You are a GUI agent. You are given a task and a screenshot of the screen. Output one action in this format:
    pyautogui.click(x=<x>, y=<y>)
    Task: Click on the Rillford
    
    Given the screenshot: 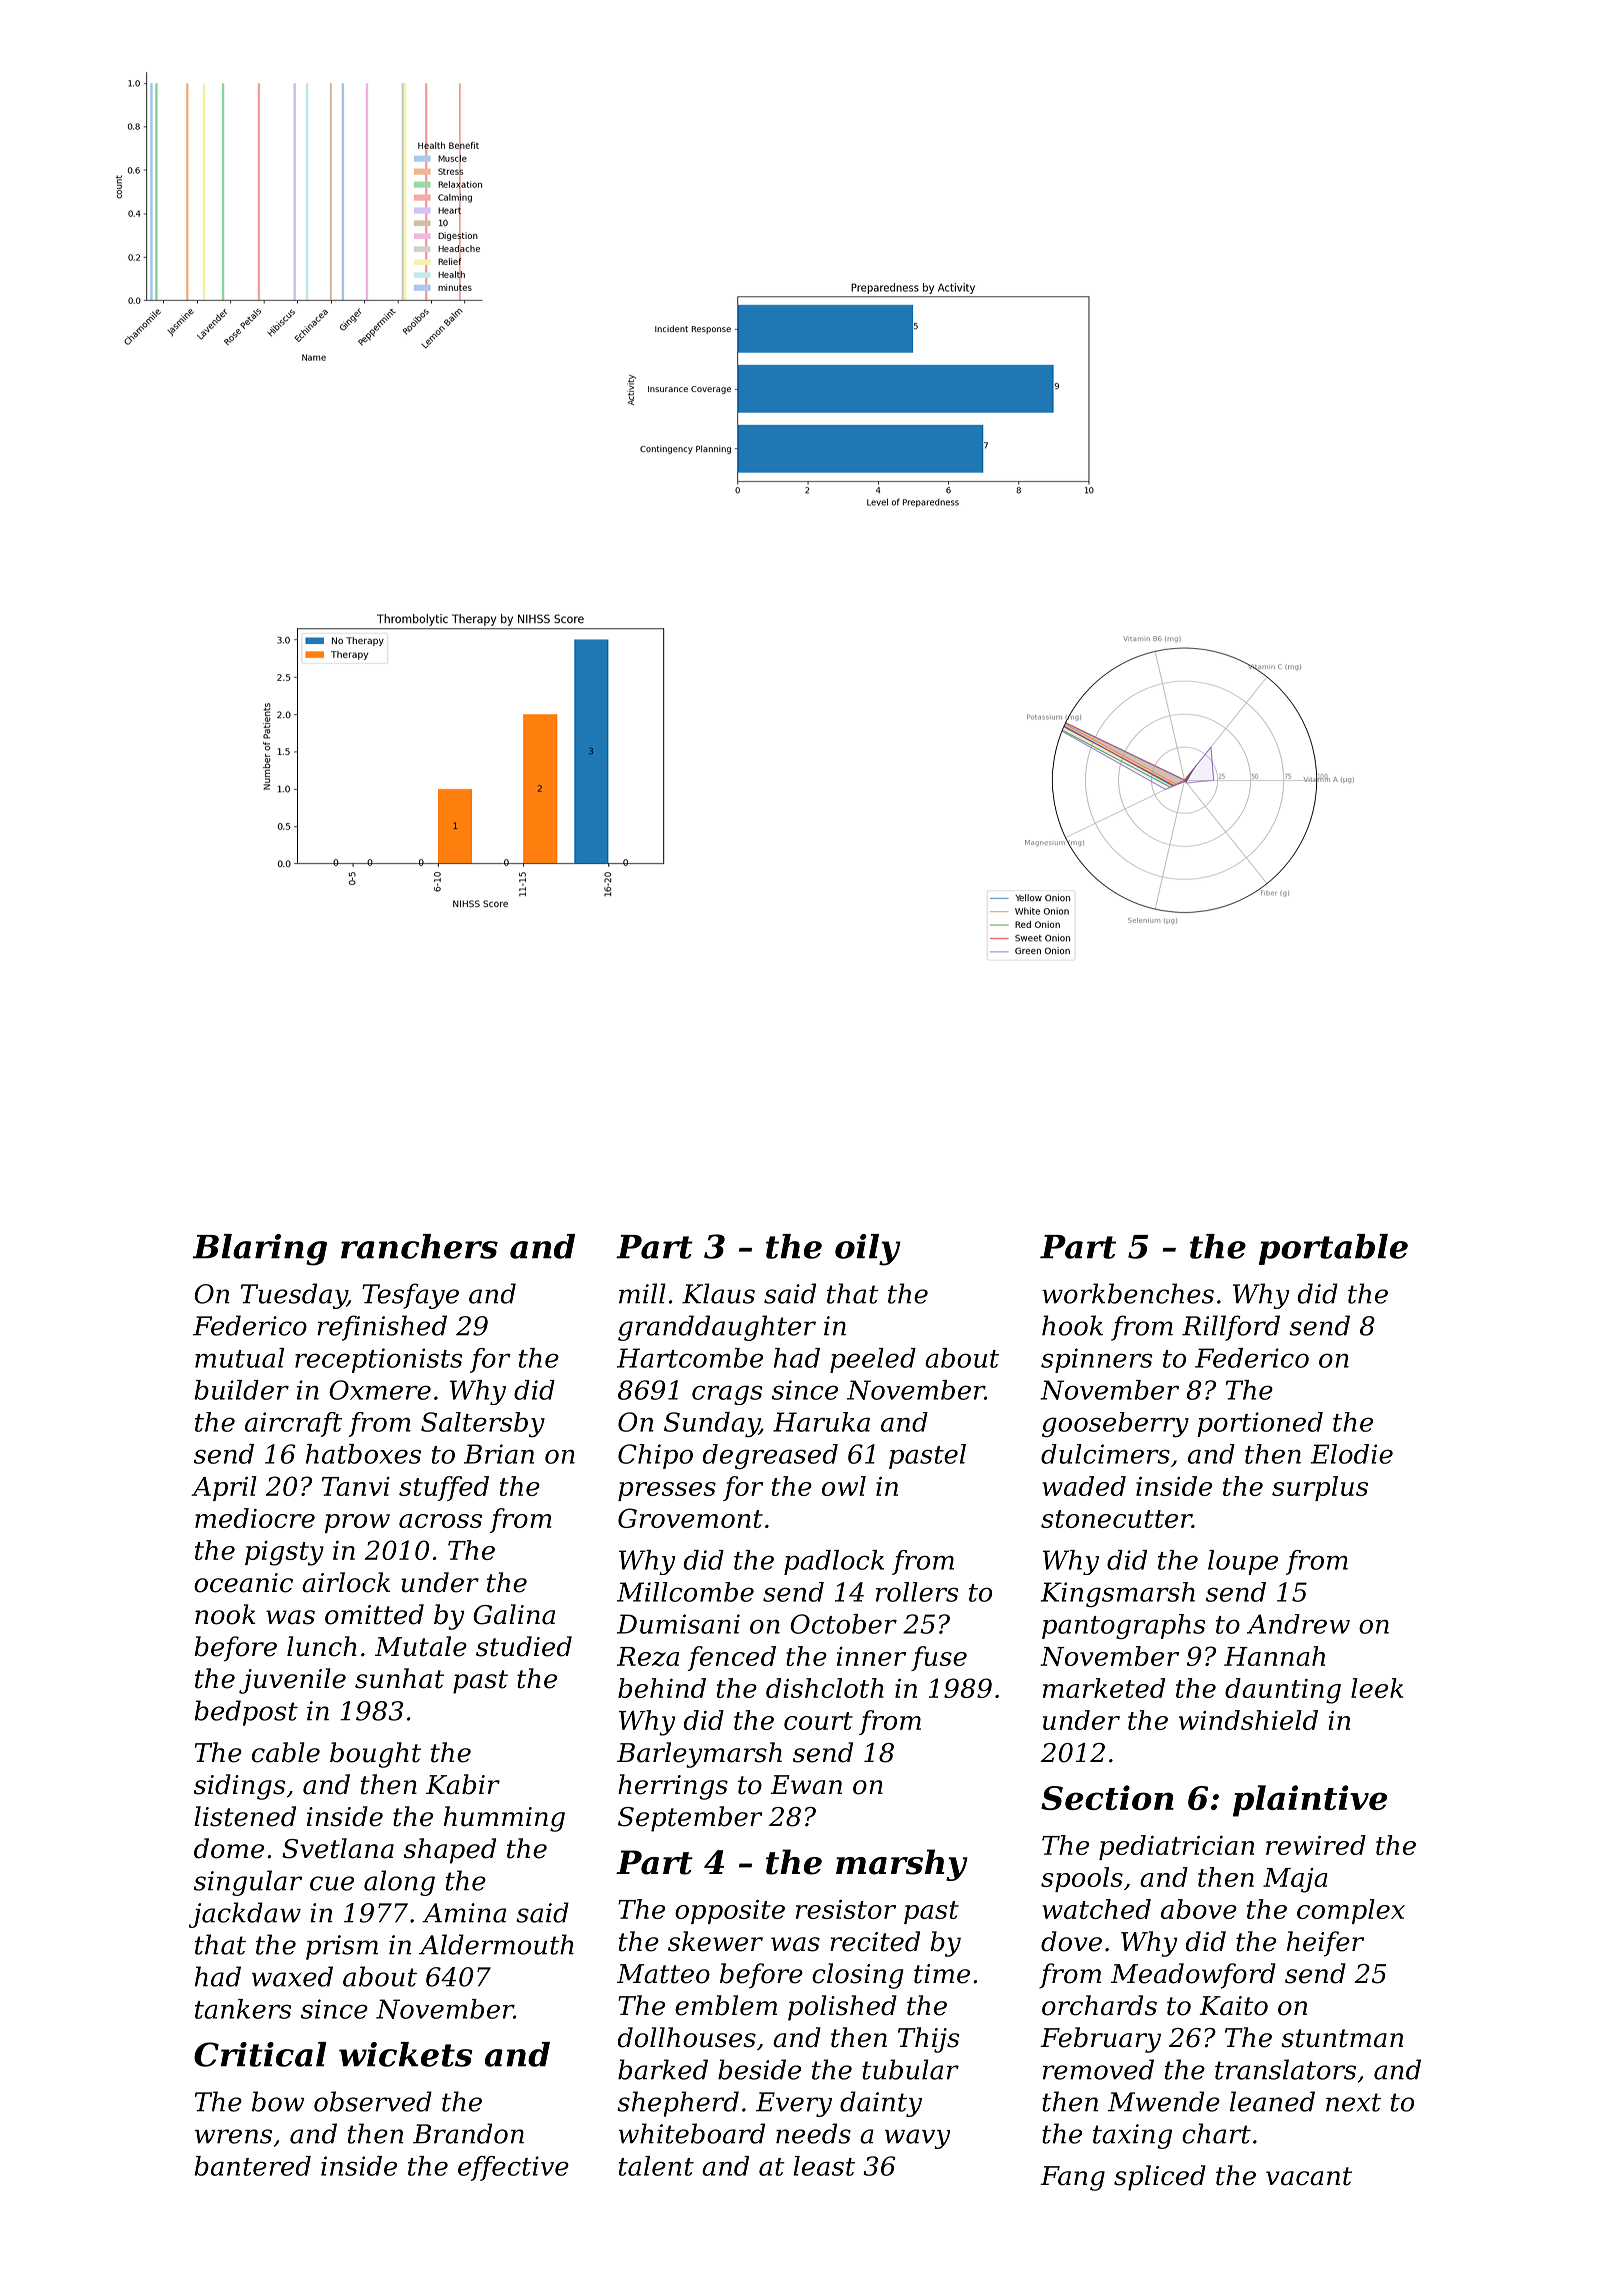 What is the action you would take?
    pyautogui.click(x=1231, y=1328)
